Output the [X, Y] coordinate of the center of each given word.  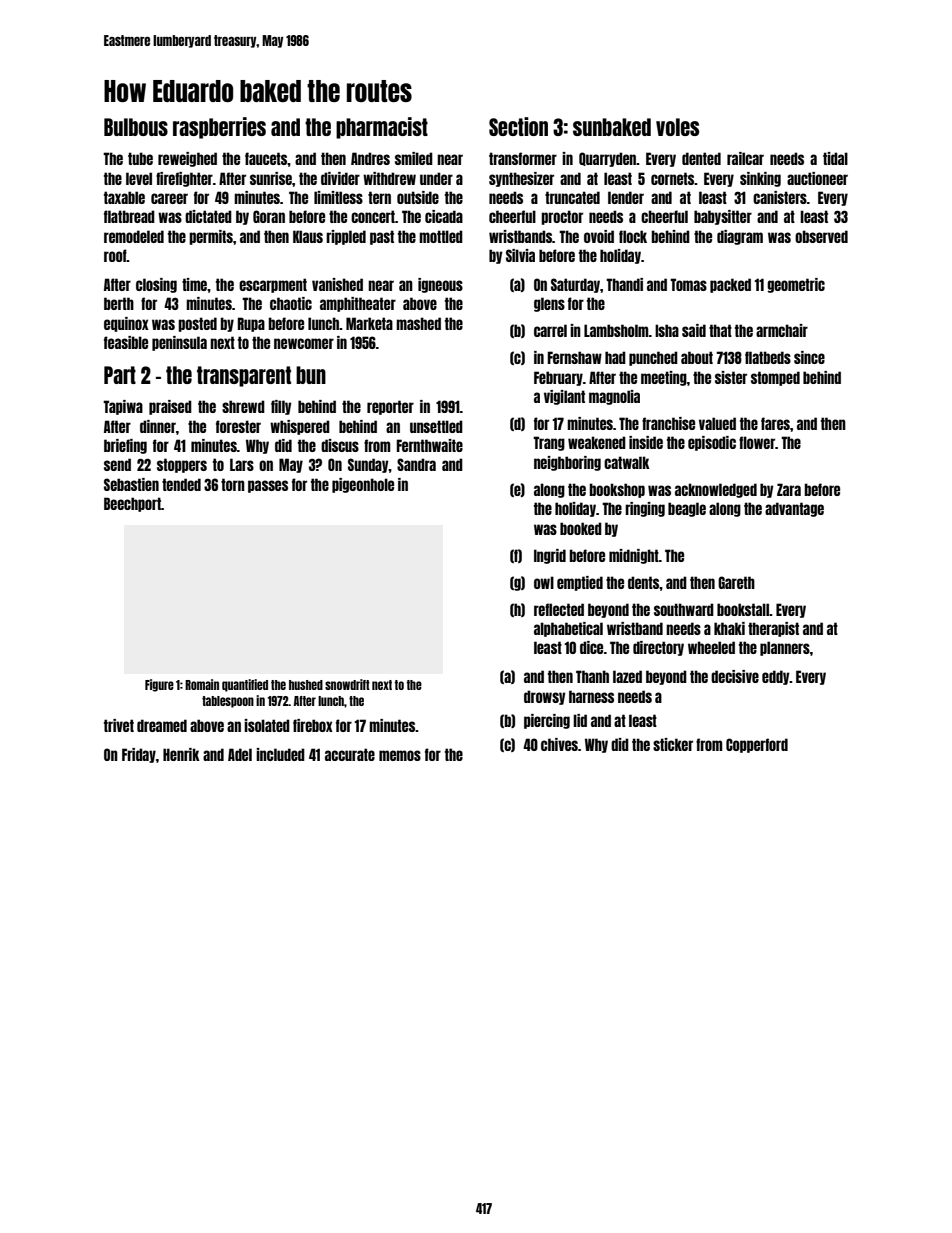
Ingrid [550, 556]
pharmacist [382, 128]
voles [677, 127]
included [280, 754]
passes [268, 486]
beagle [687, 509]
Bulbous [136, 127]
